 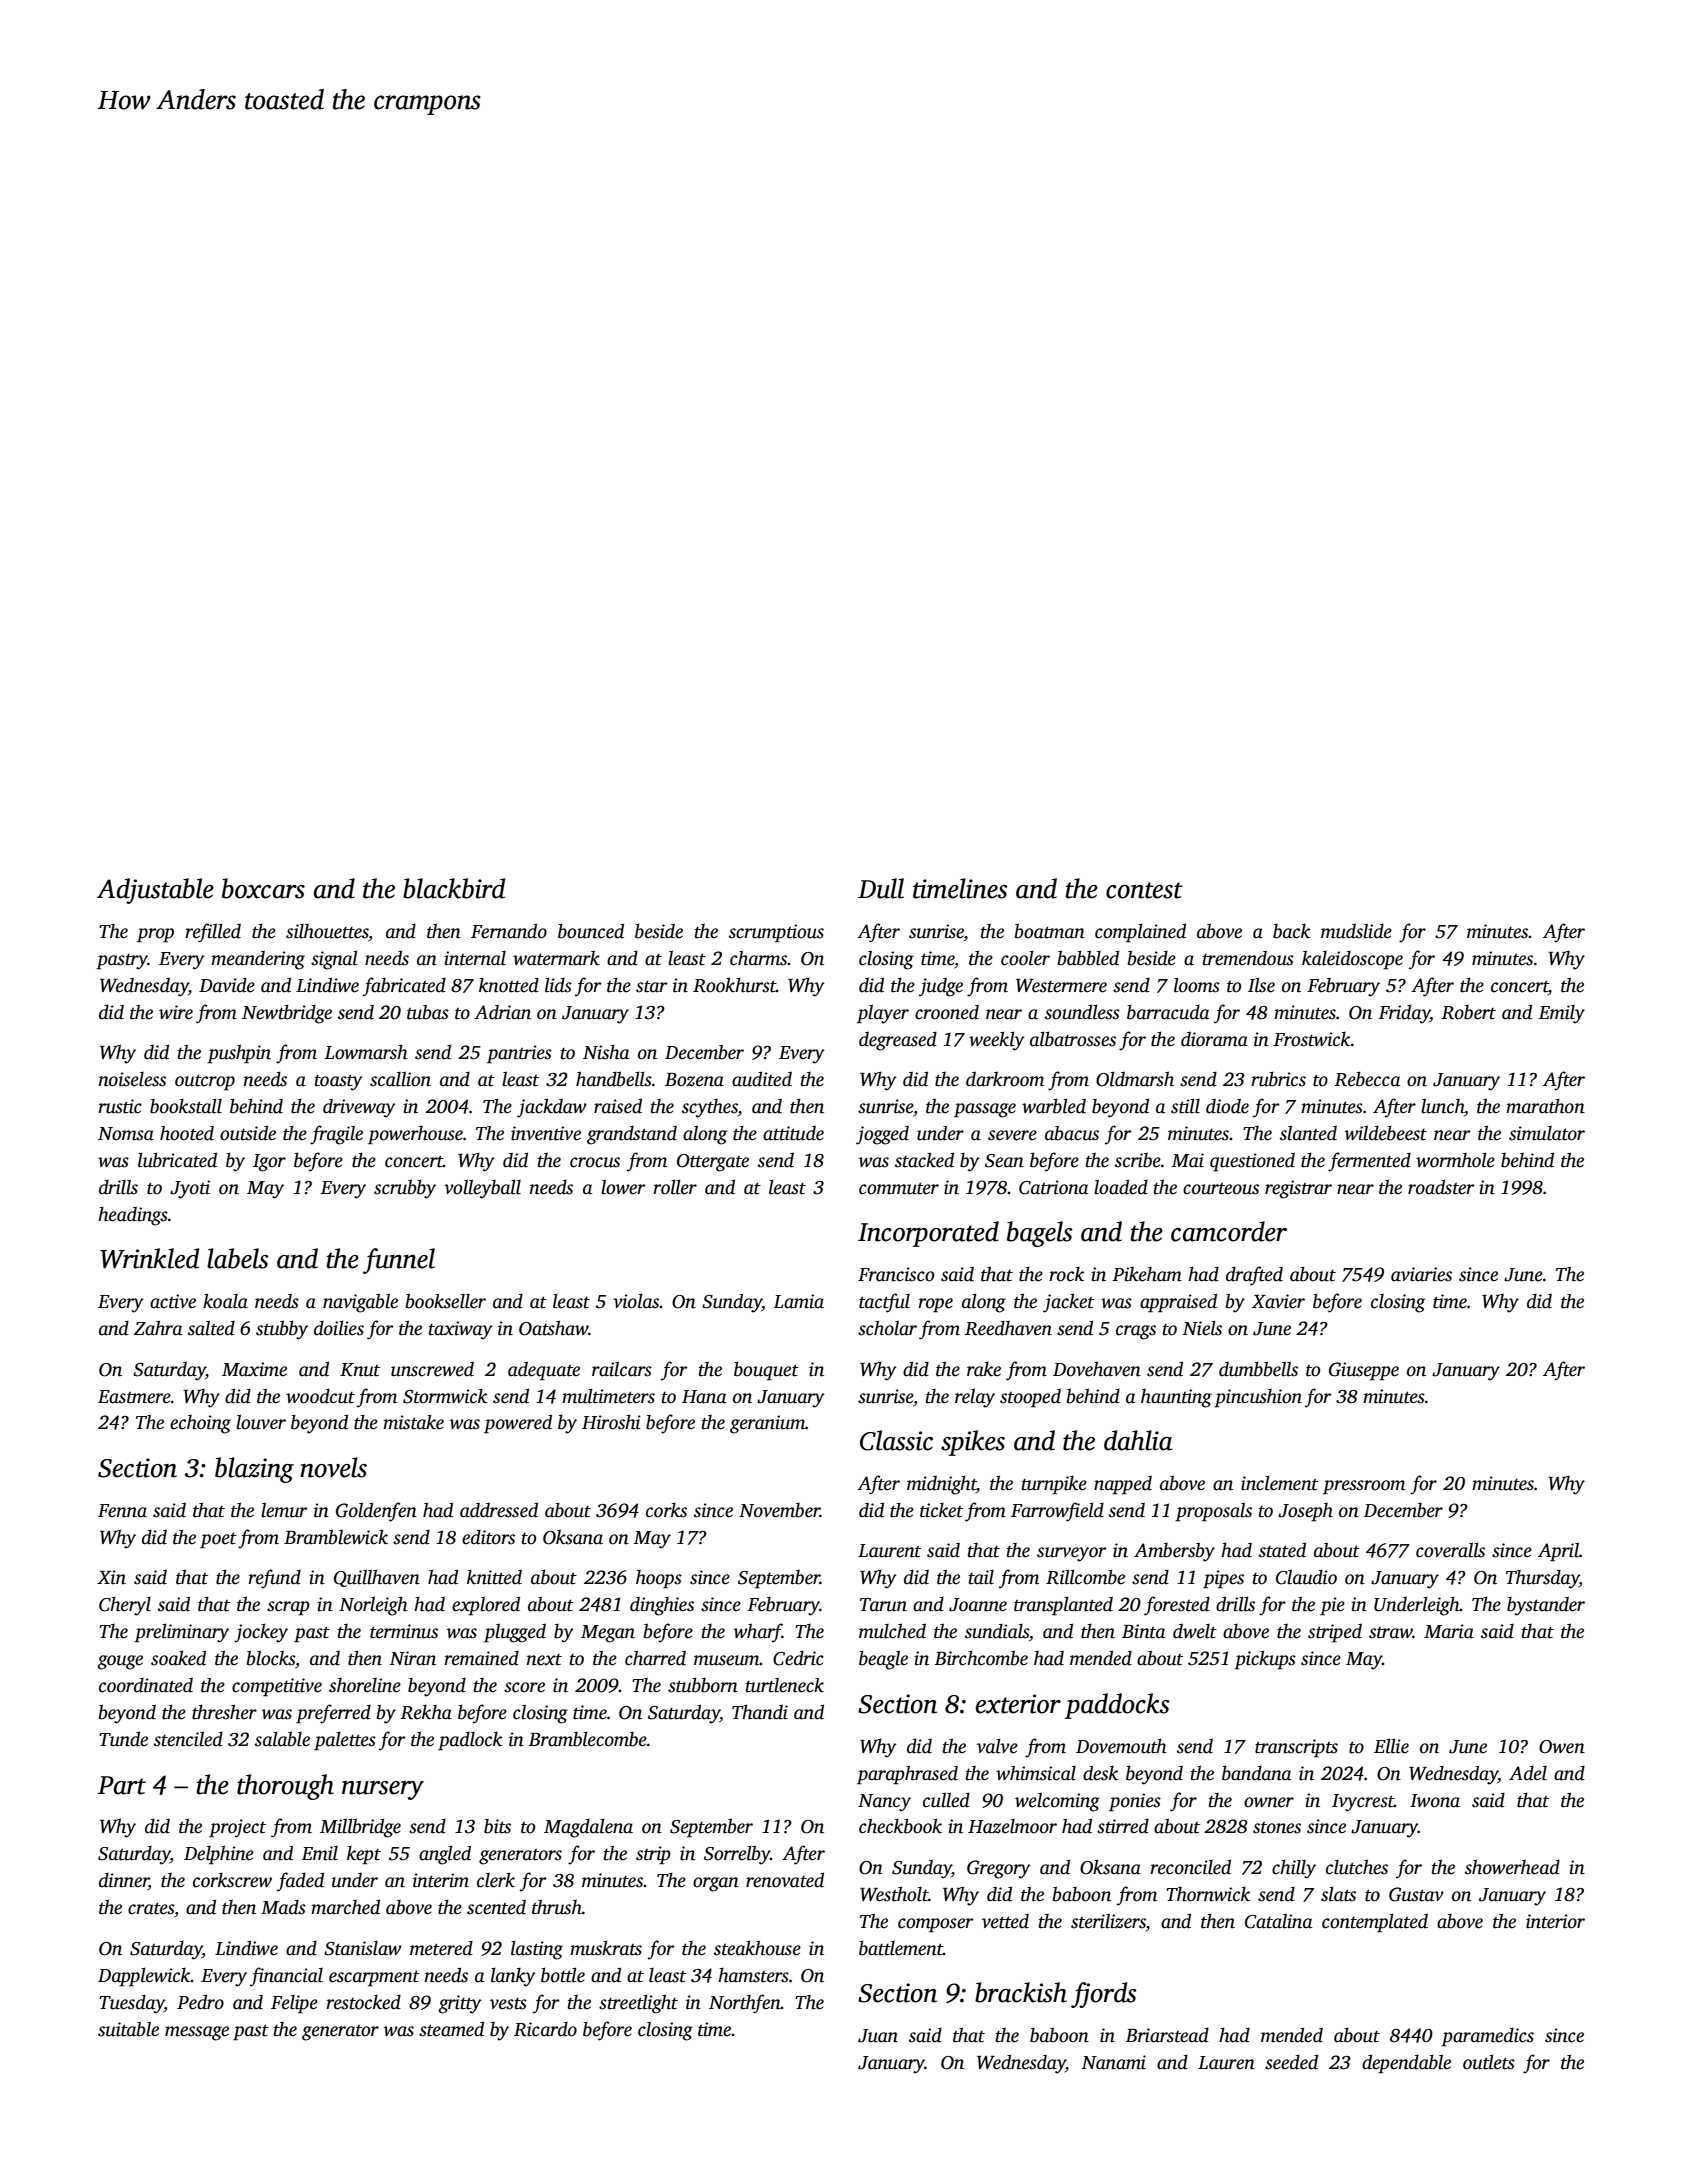 I want to click on contemplated, so click(x=1375, y=1923).
